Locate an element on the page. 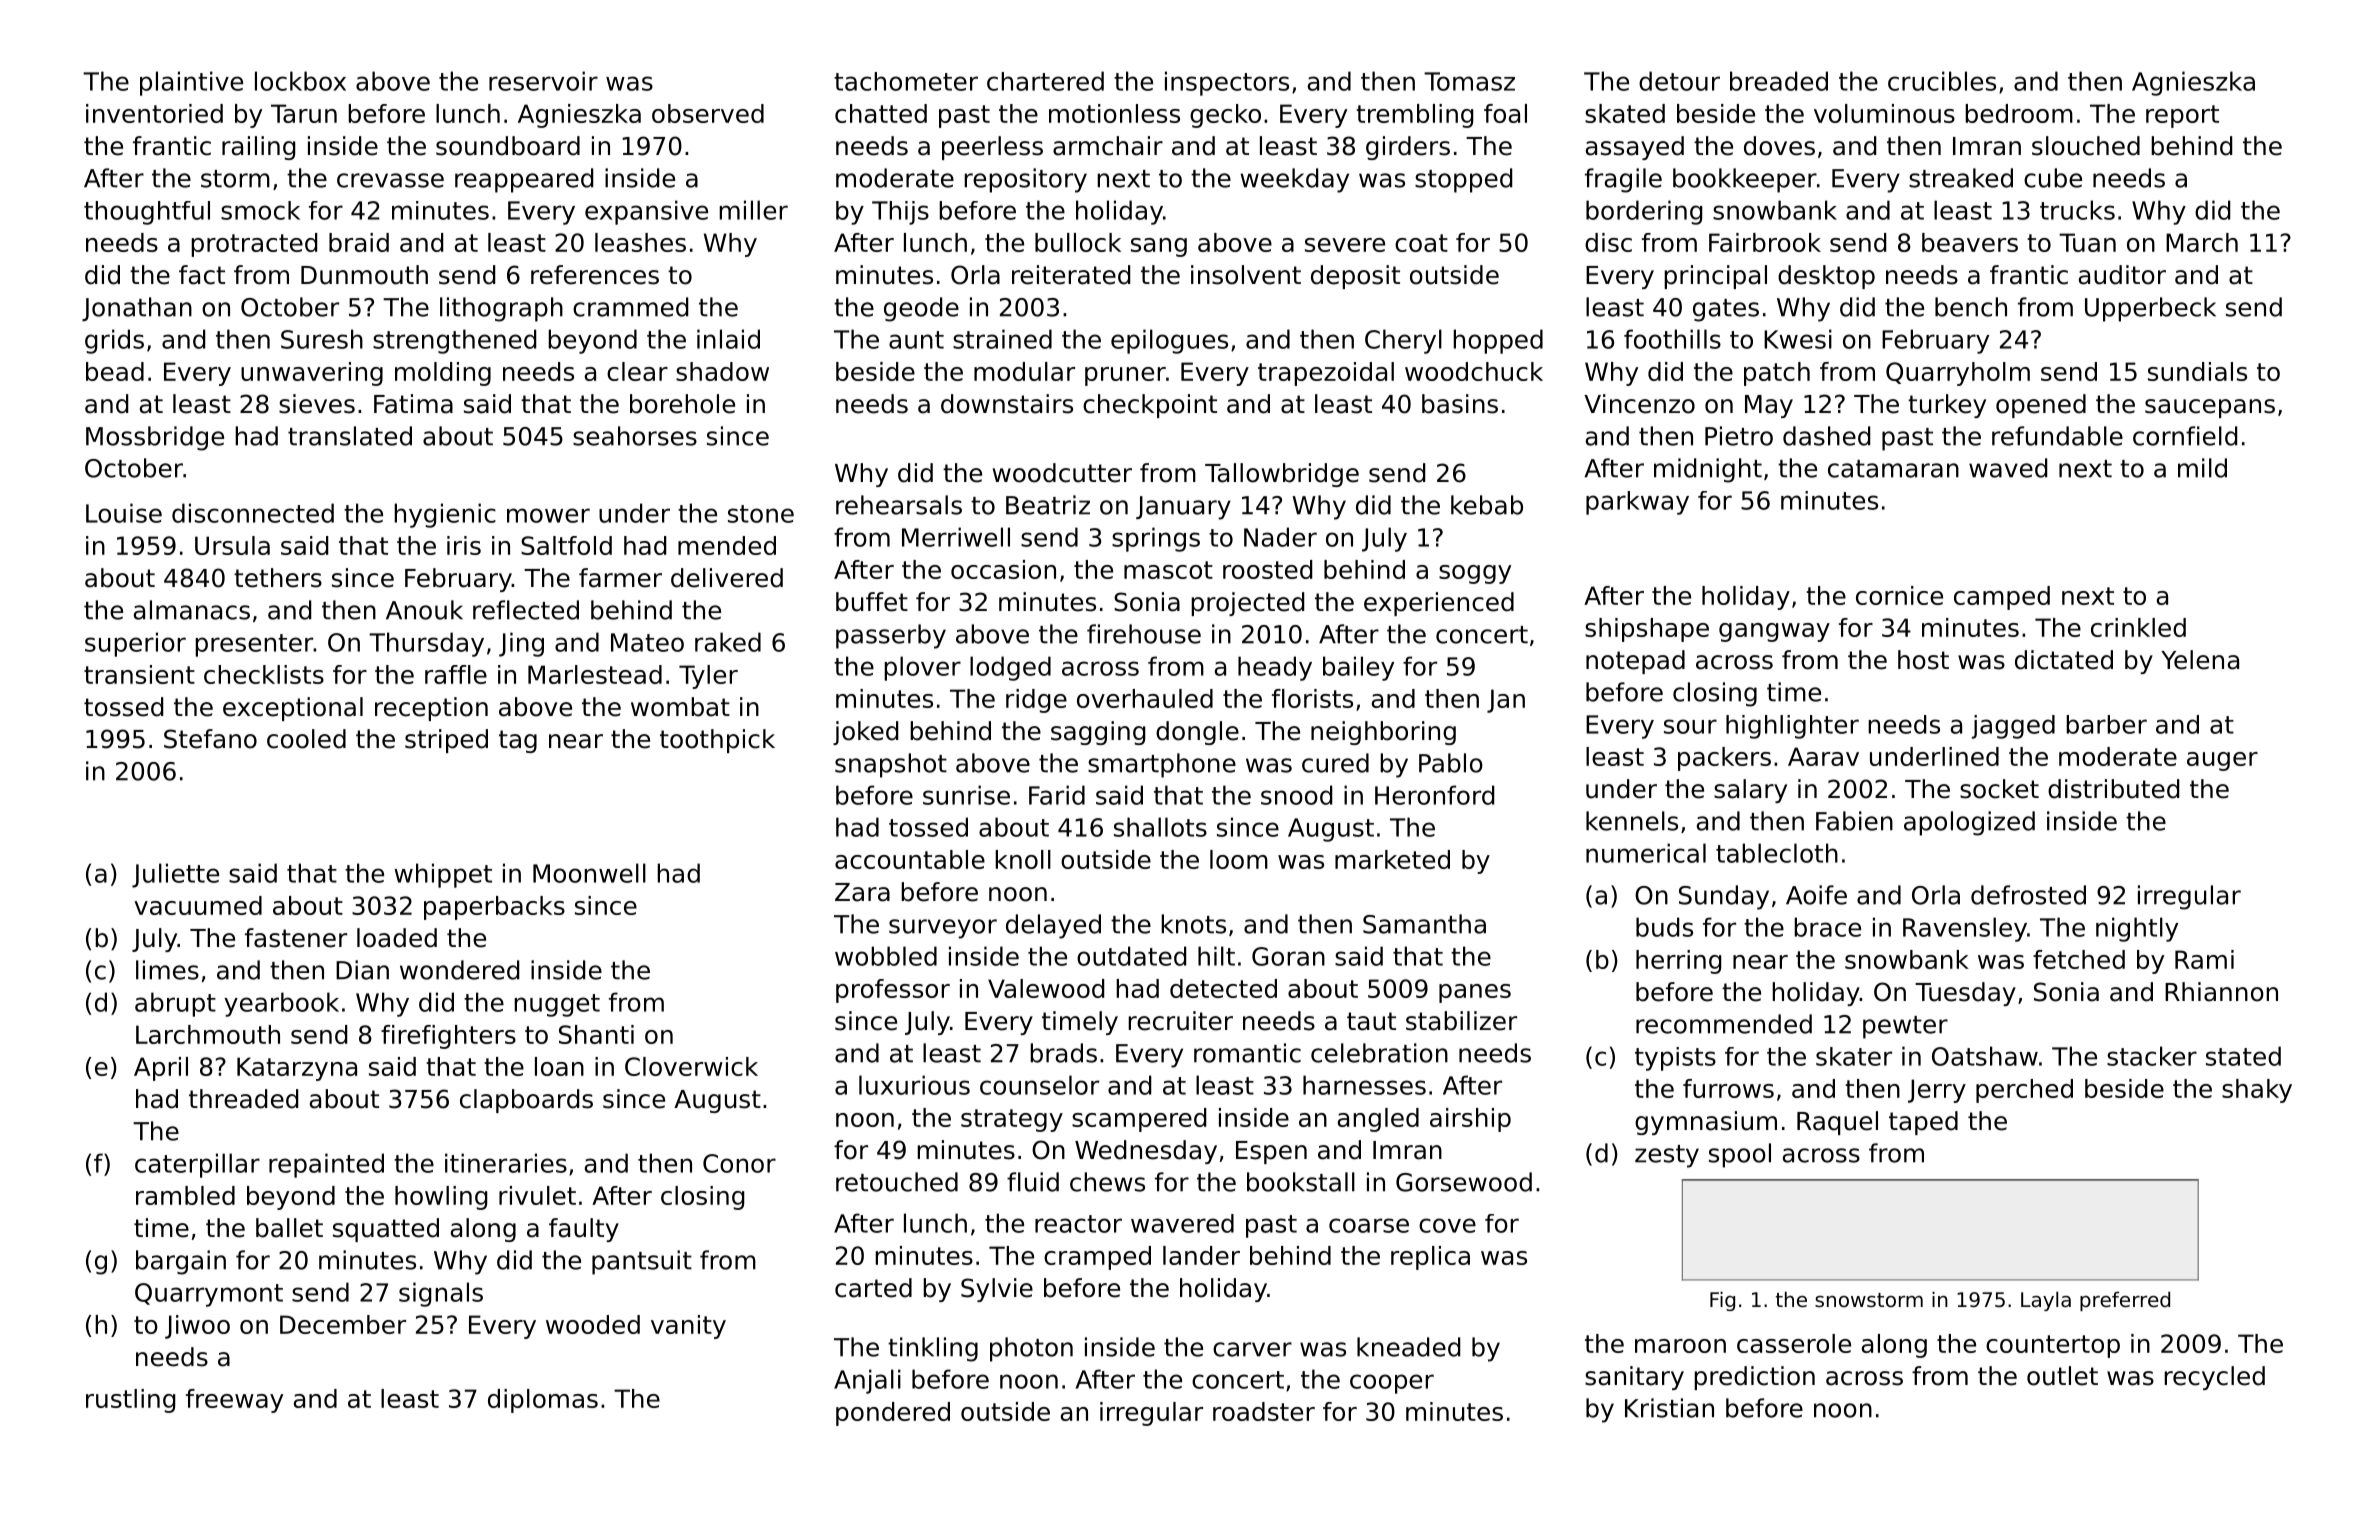  farmer is located at coordinates (620, 578).
